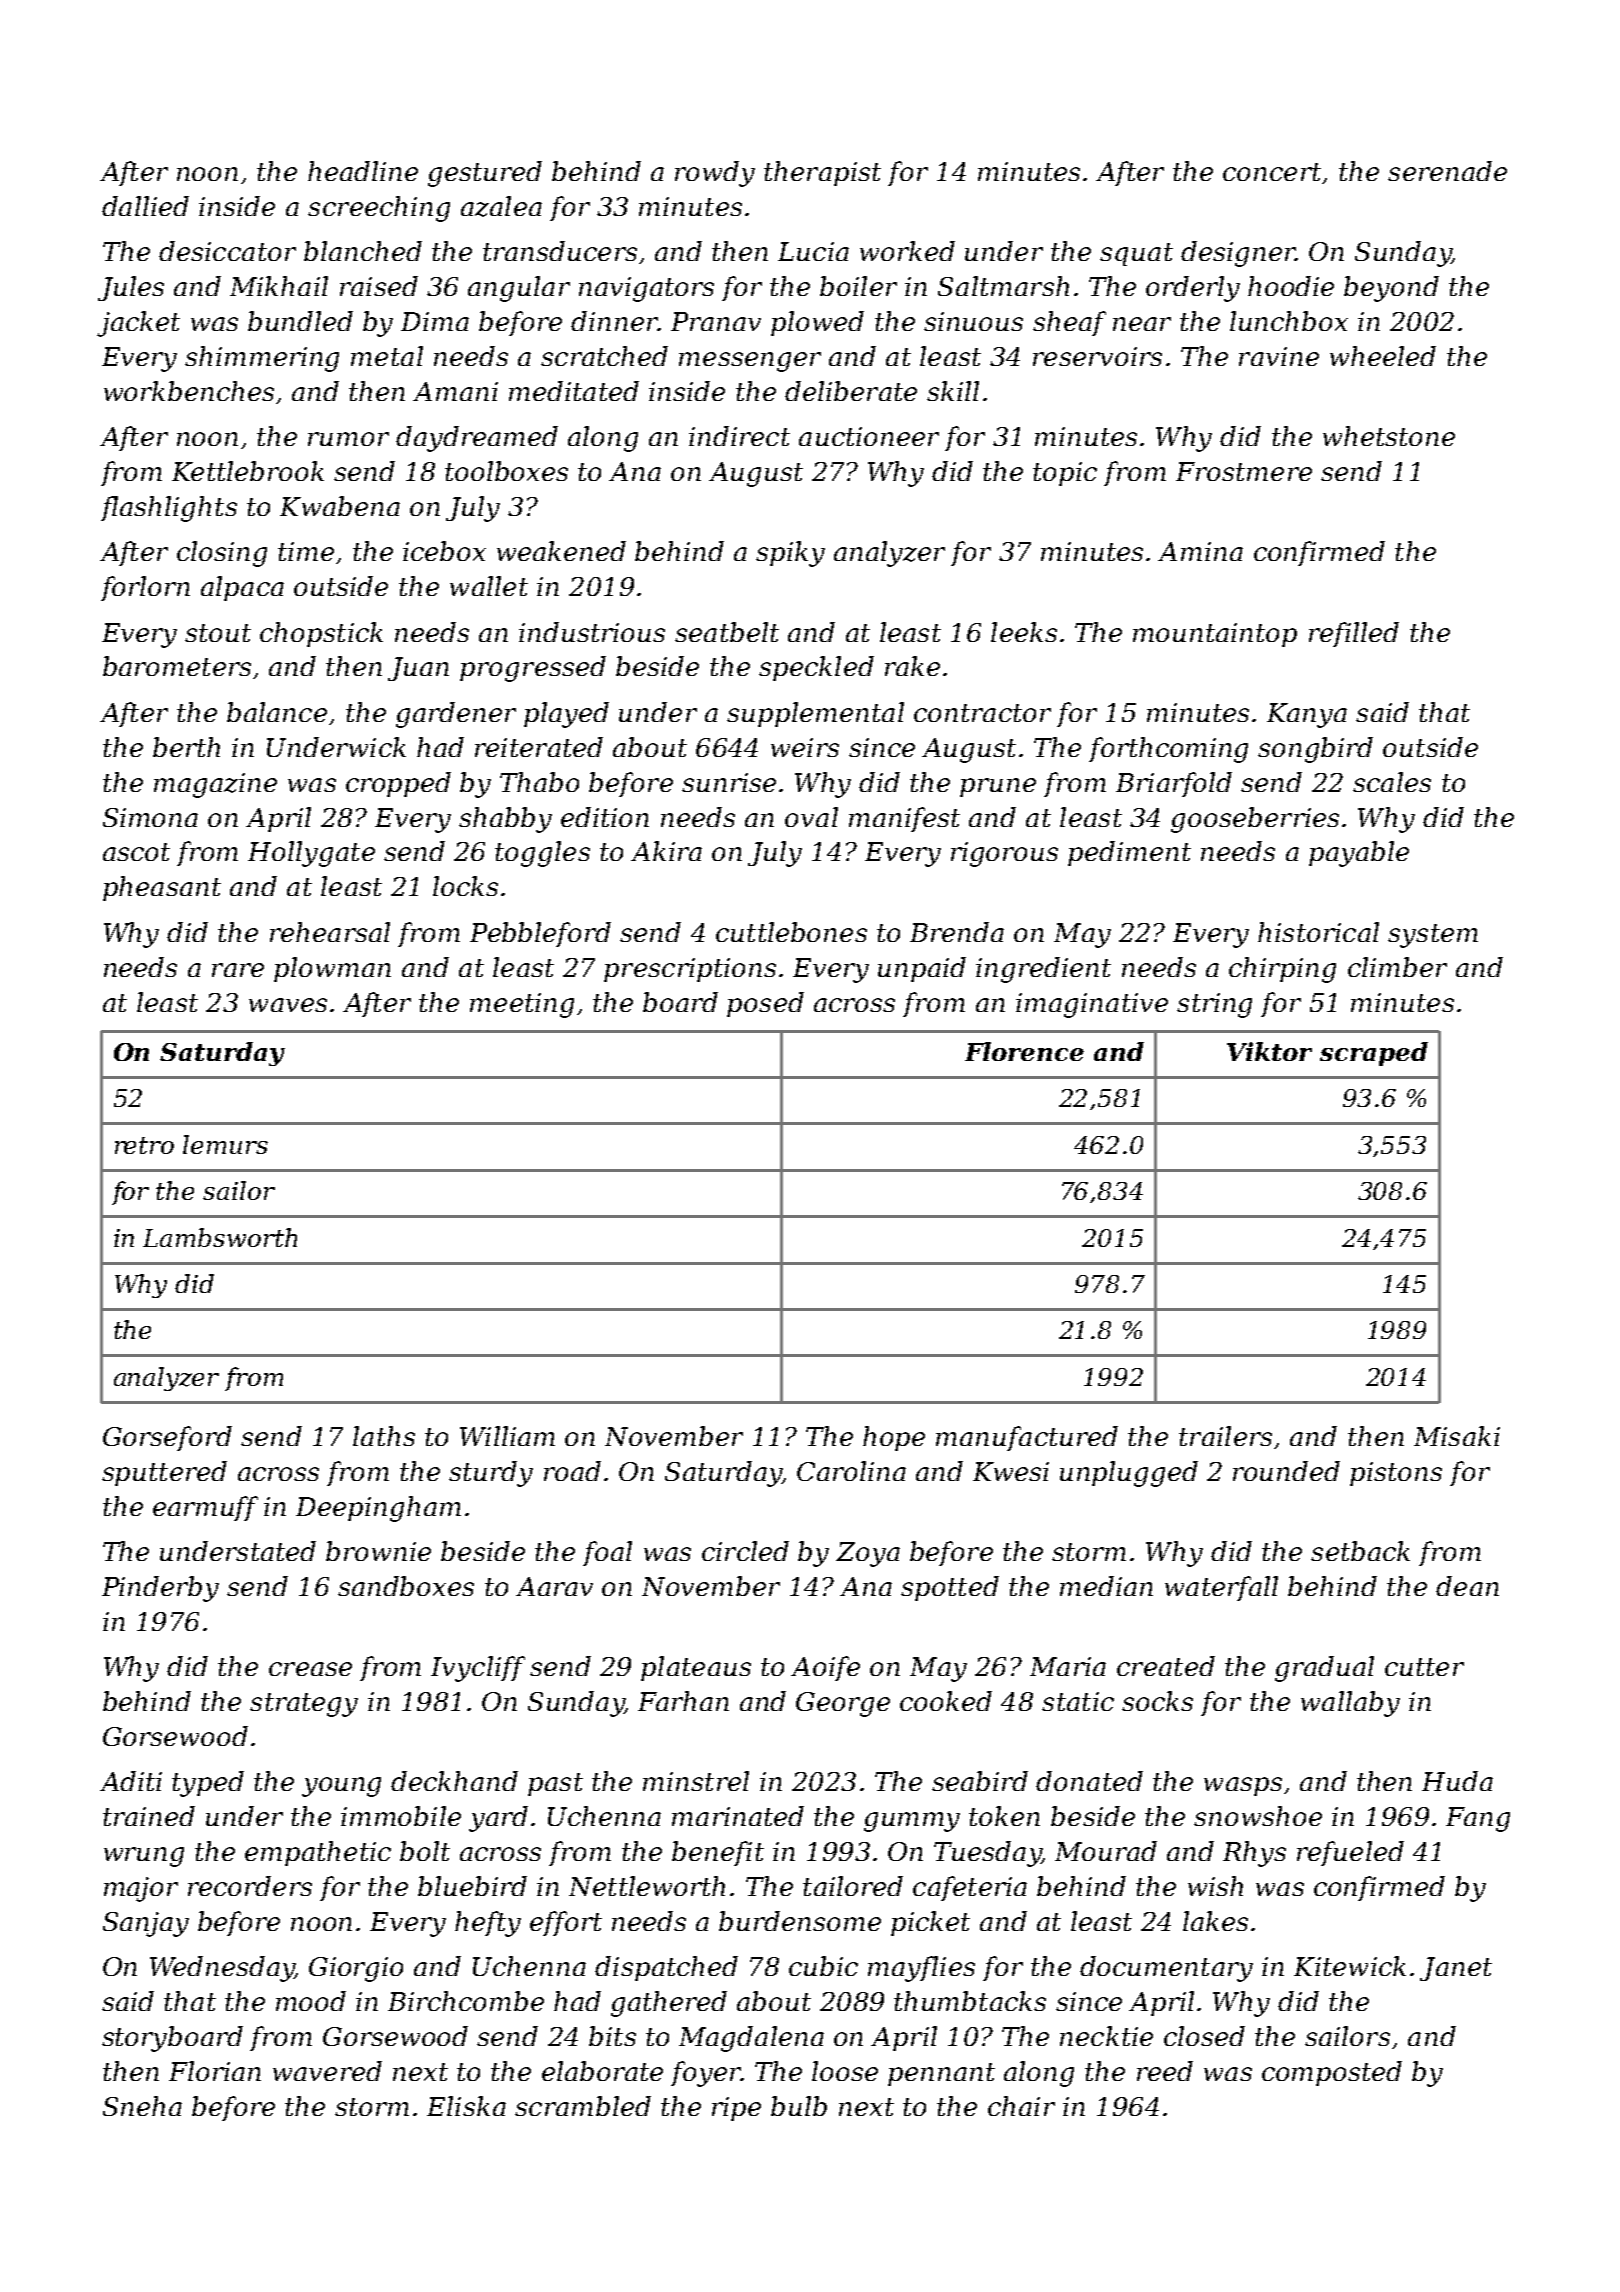  Describe the element at coordinates (145, 206) in the screenshot. I see `dallied` at that location.
